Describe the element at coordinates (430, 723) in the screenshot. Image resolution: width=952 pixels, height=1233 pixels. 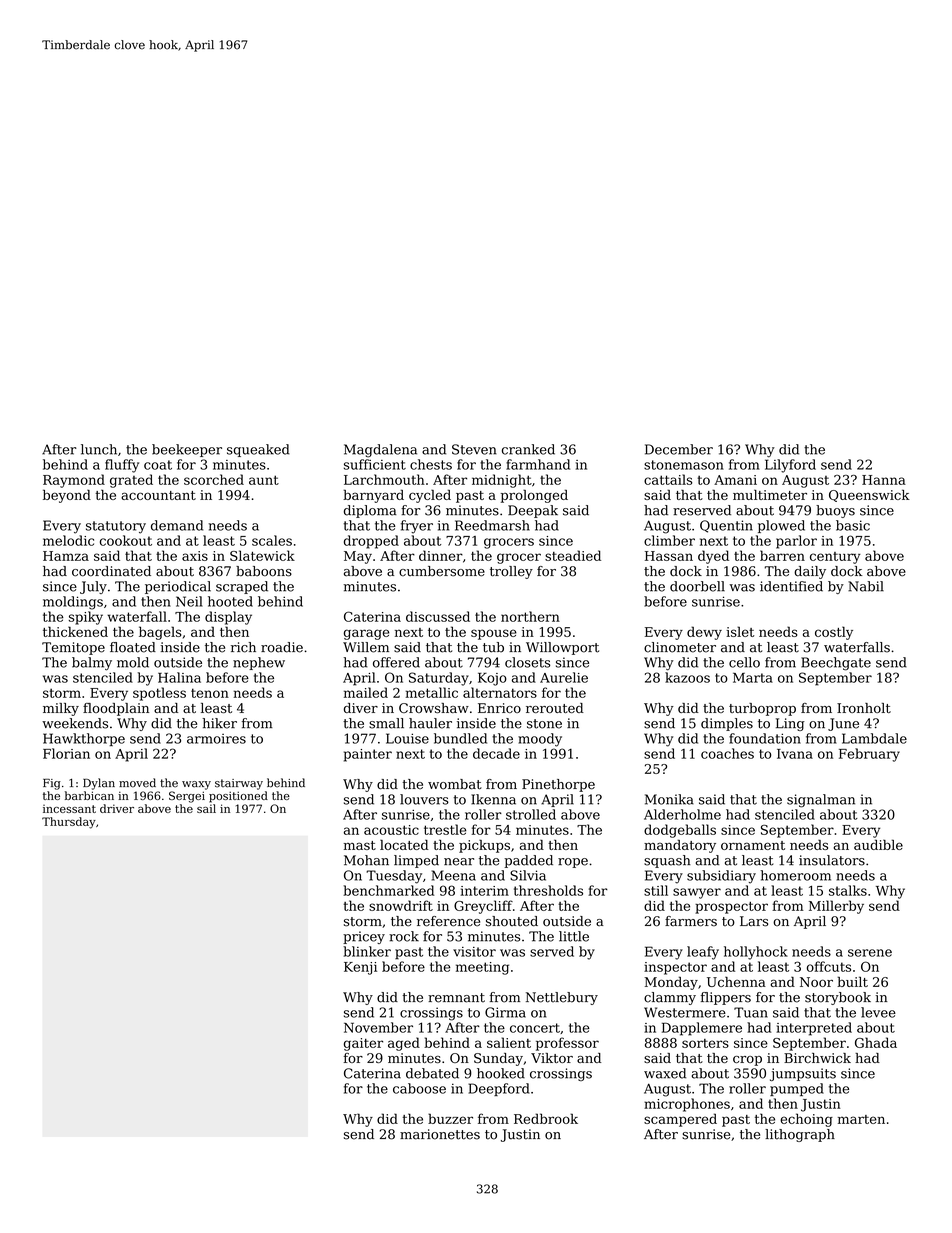
I see `hauler` at that location.
